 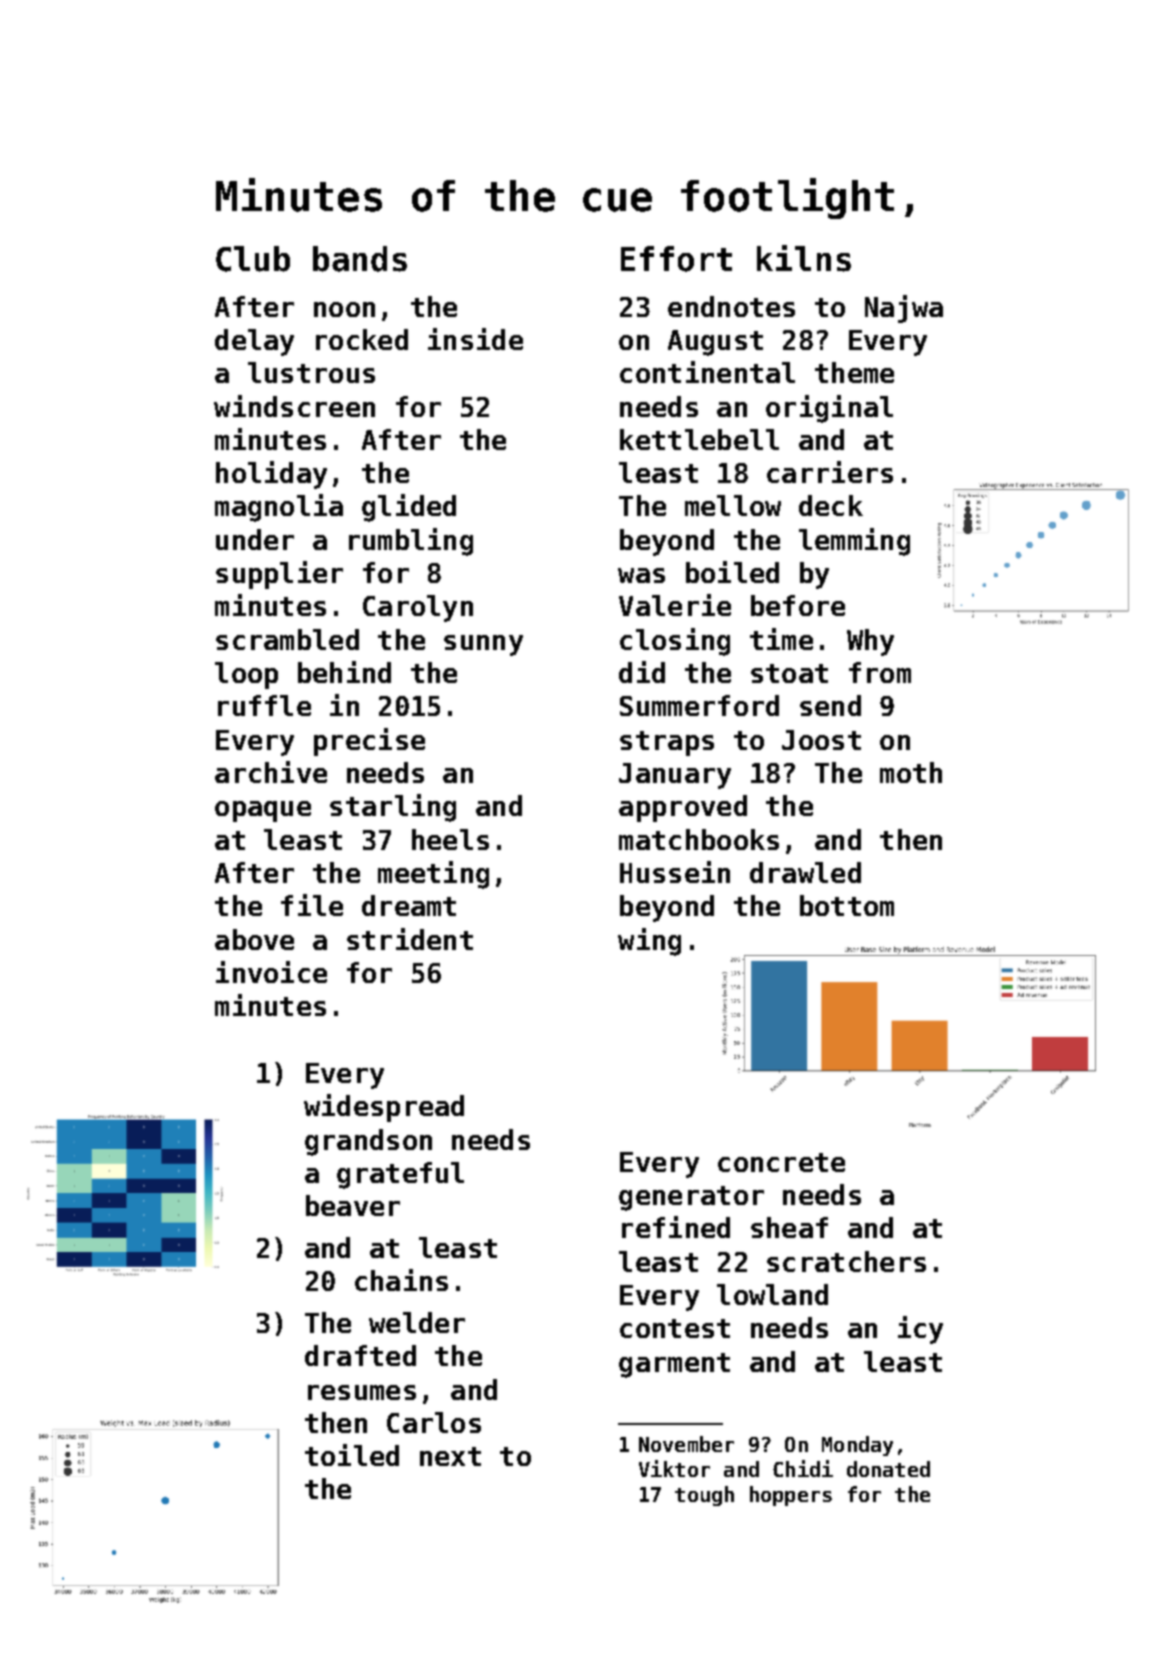 What do you see at coordinates (847, 905) in the screenshot?
I see `bottom` at bounding box center [847, 905].
